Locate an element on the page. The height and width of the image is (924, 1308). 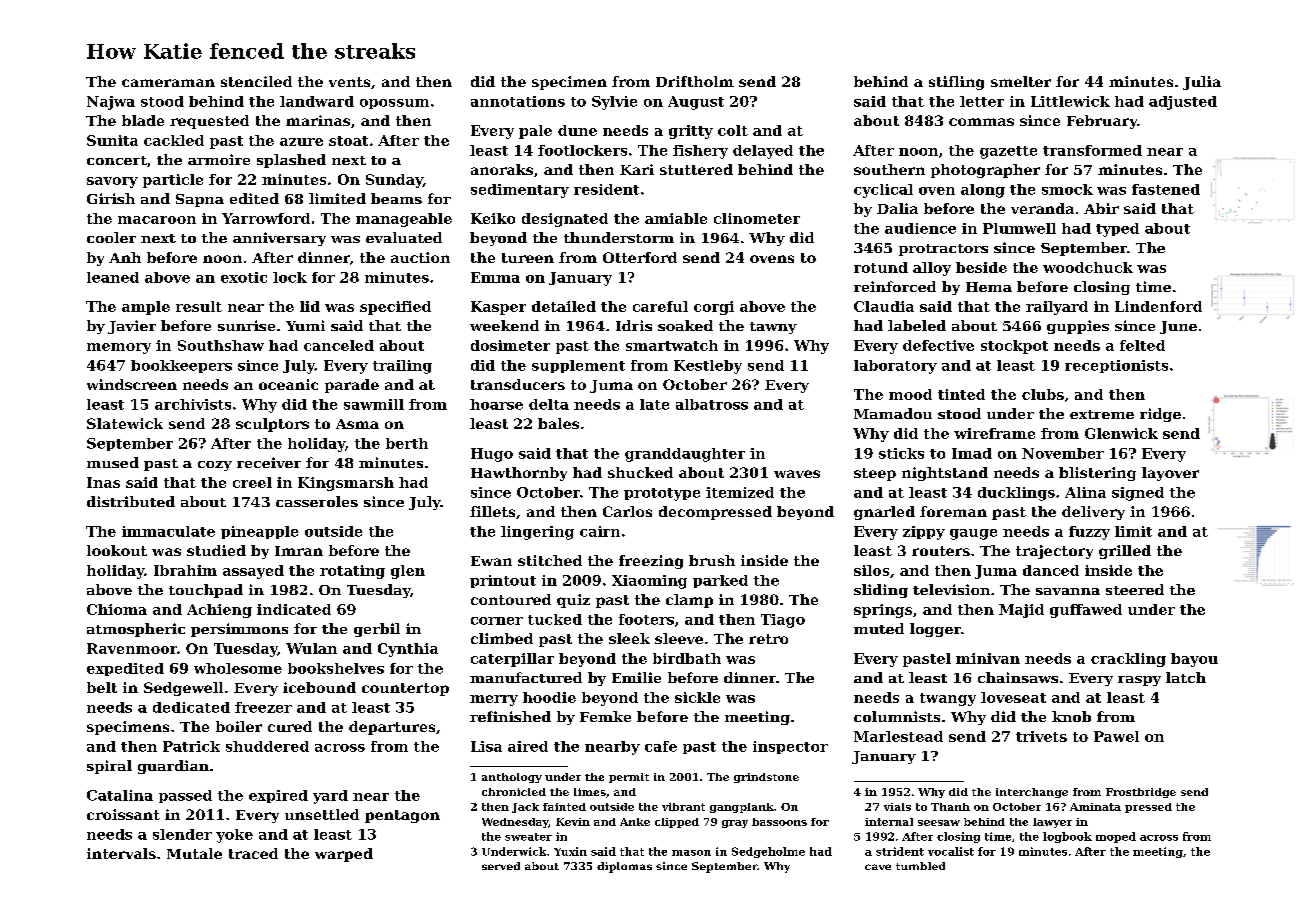
blistering is located at coordinates (1097, 474).
